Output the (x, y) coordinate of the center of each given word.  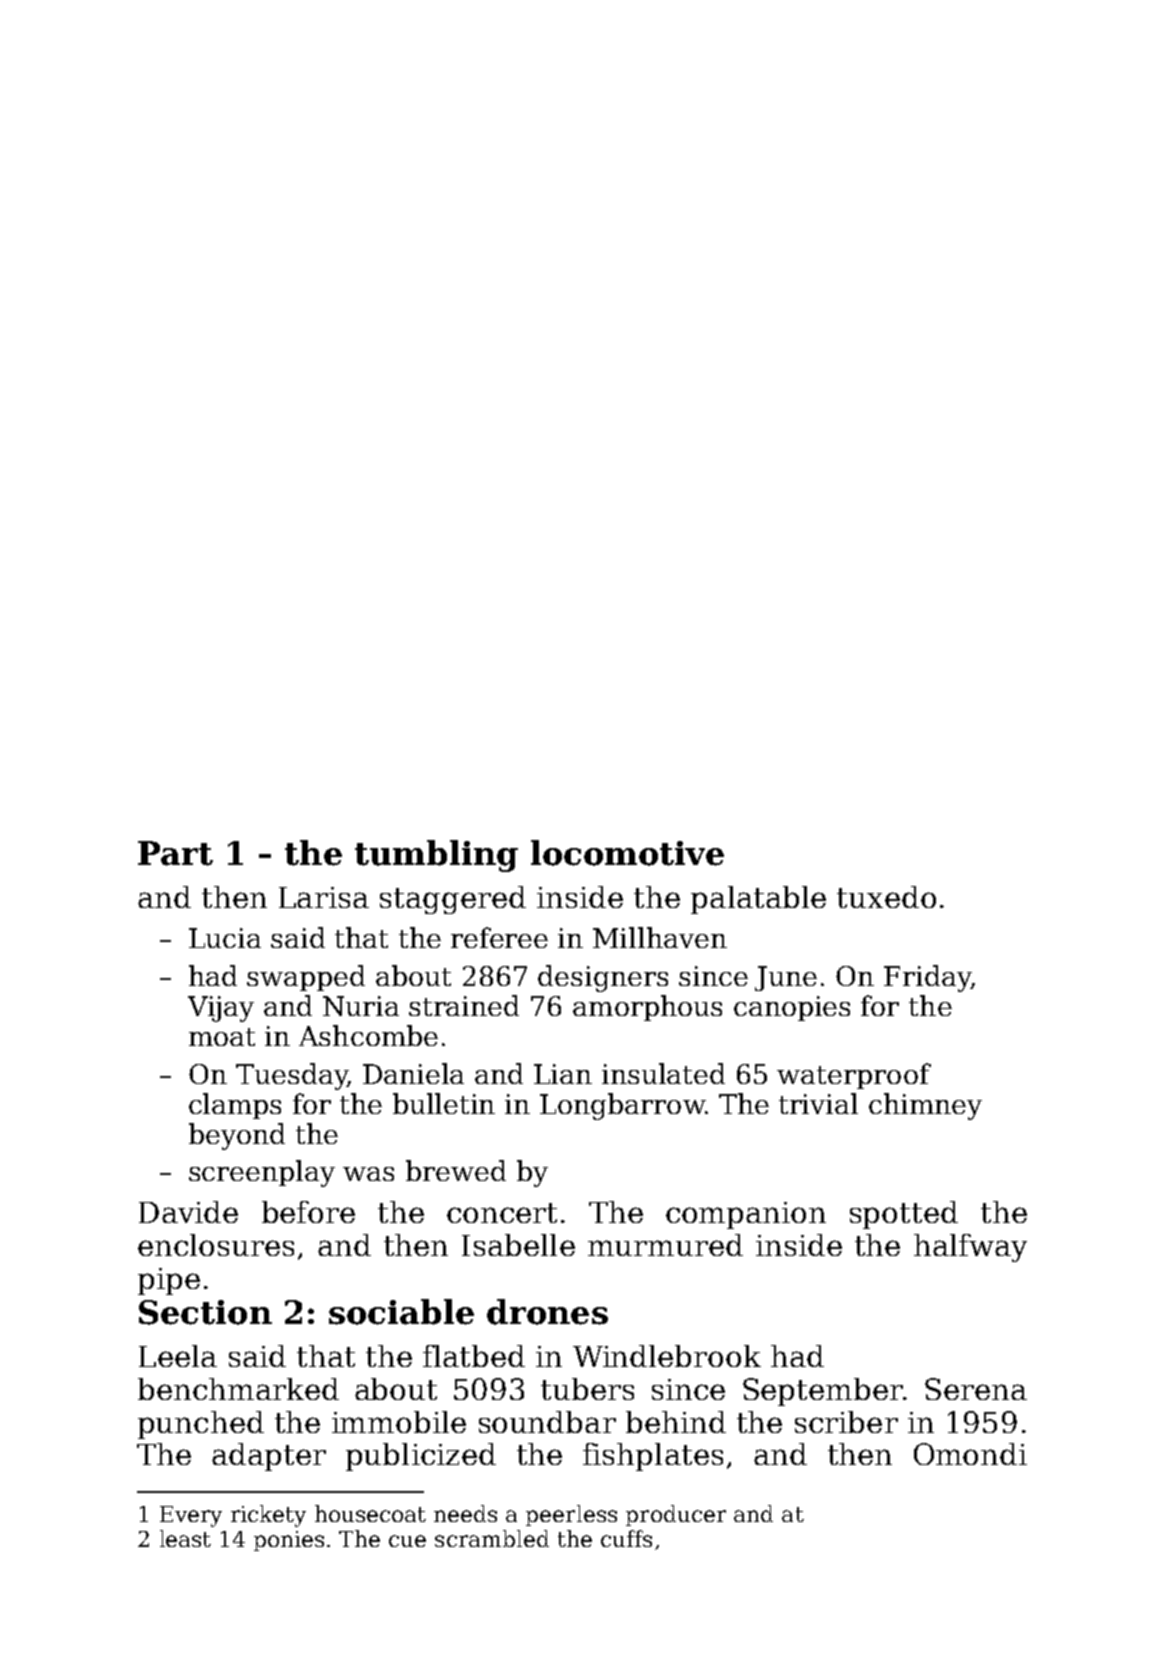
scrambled (492, 1538)
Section (205, 1312)
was (368, 1174)
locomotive (627, 853)
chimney (925, 1106)
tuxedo (886, 897)
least (185, 1538)
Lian (563, 1074)
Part (175, 853)
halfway (970, 1248)
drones (547, 1312)
